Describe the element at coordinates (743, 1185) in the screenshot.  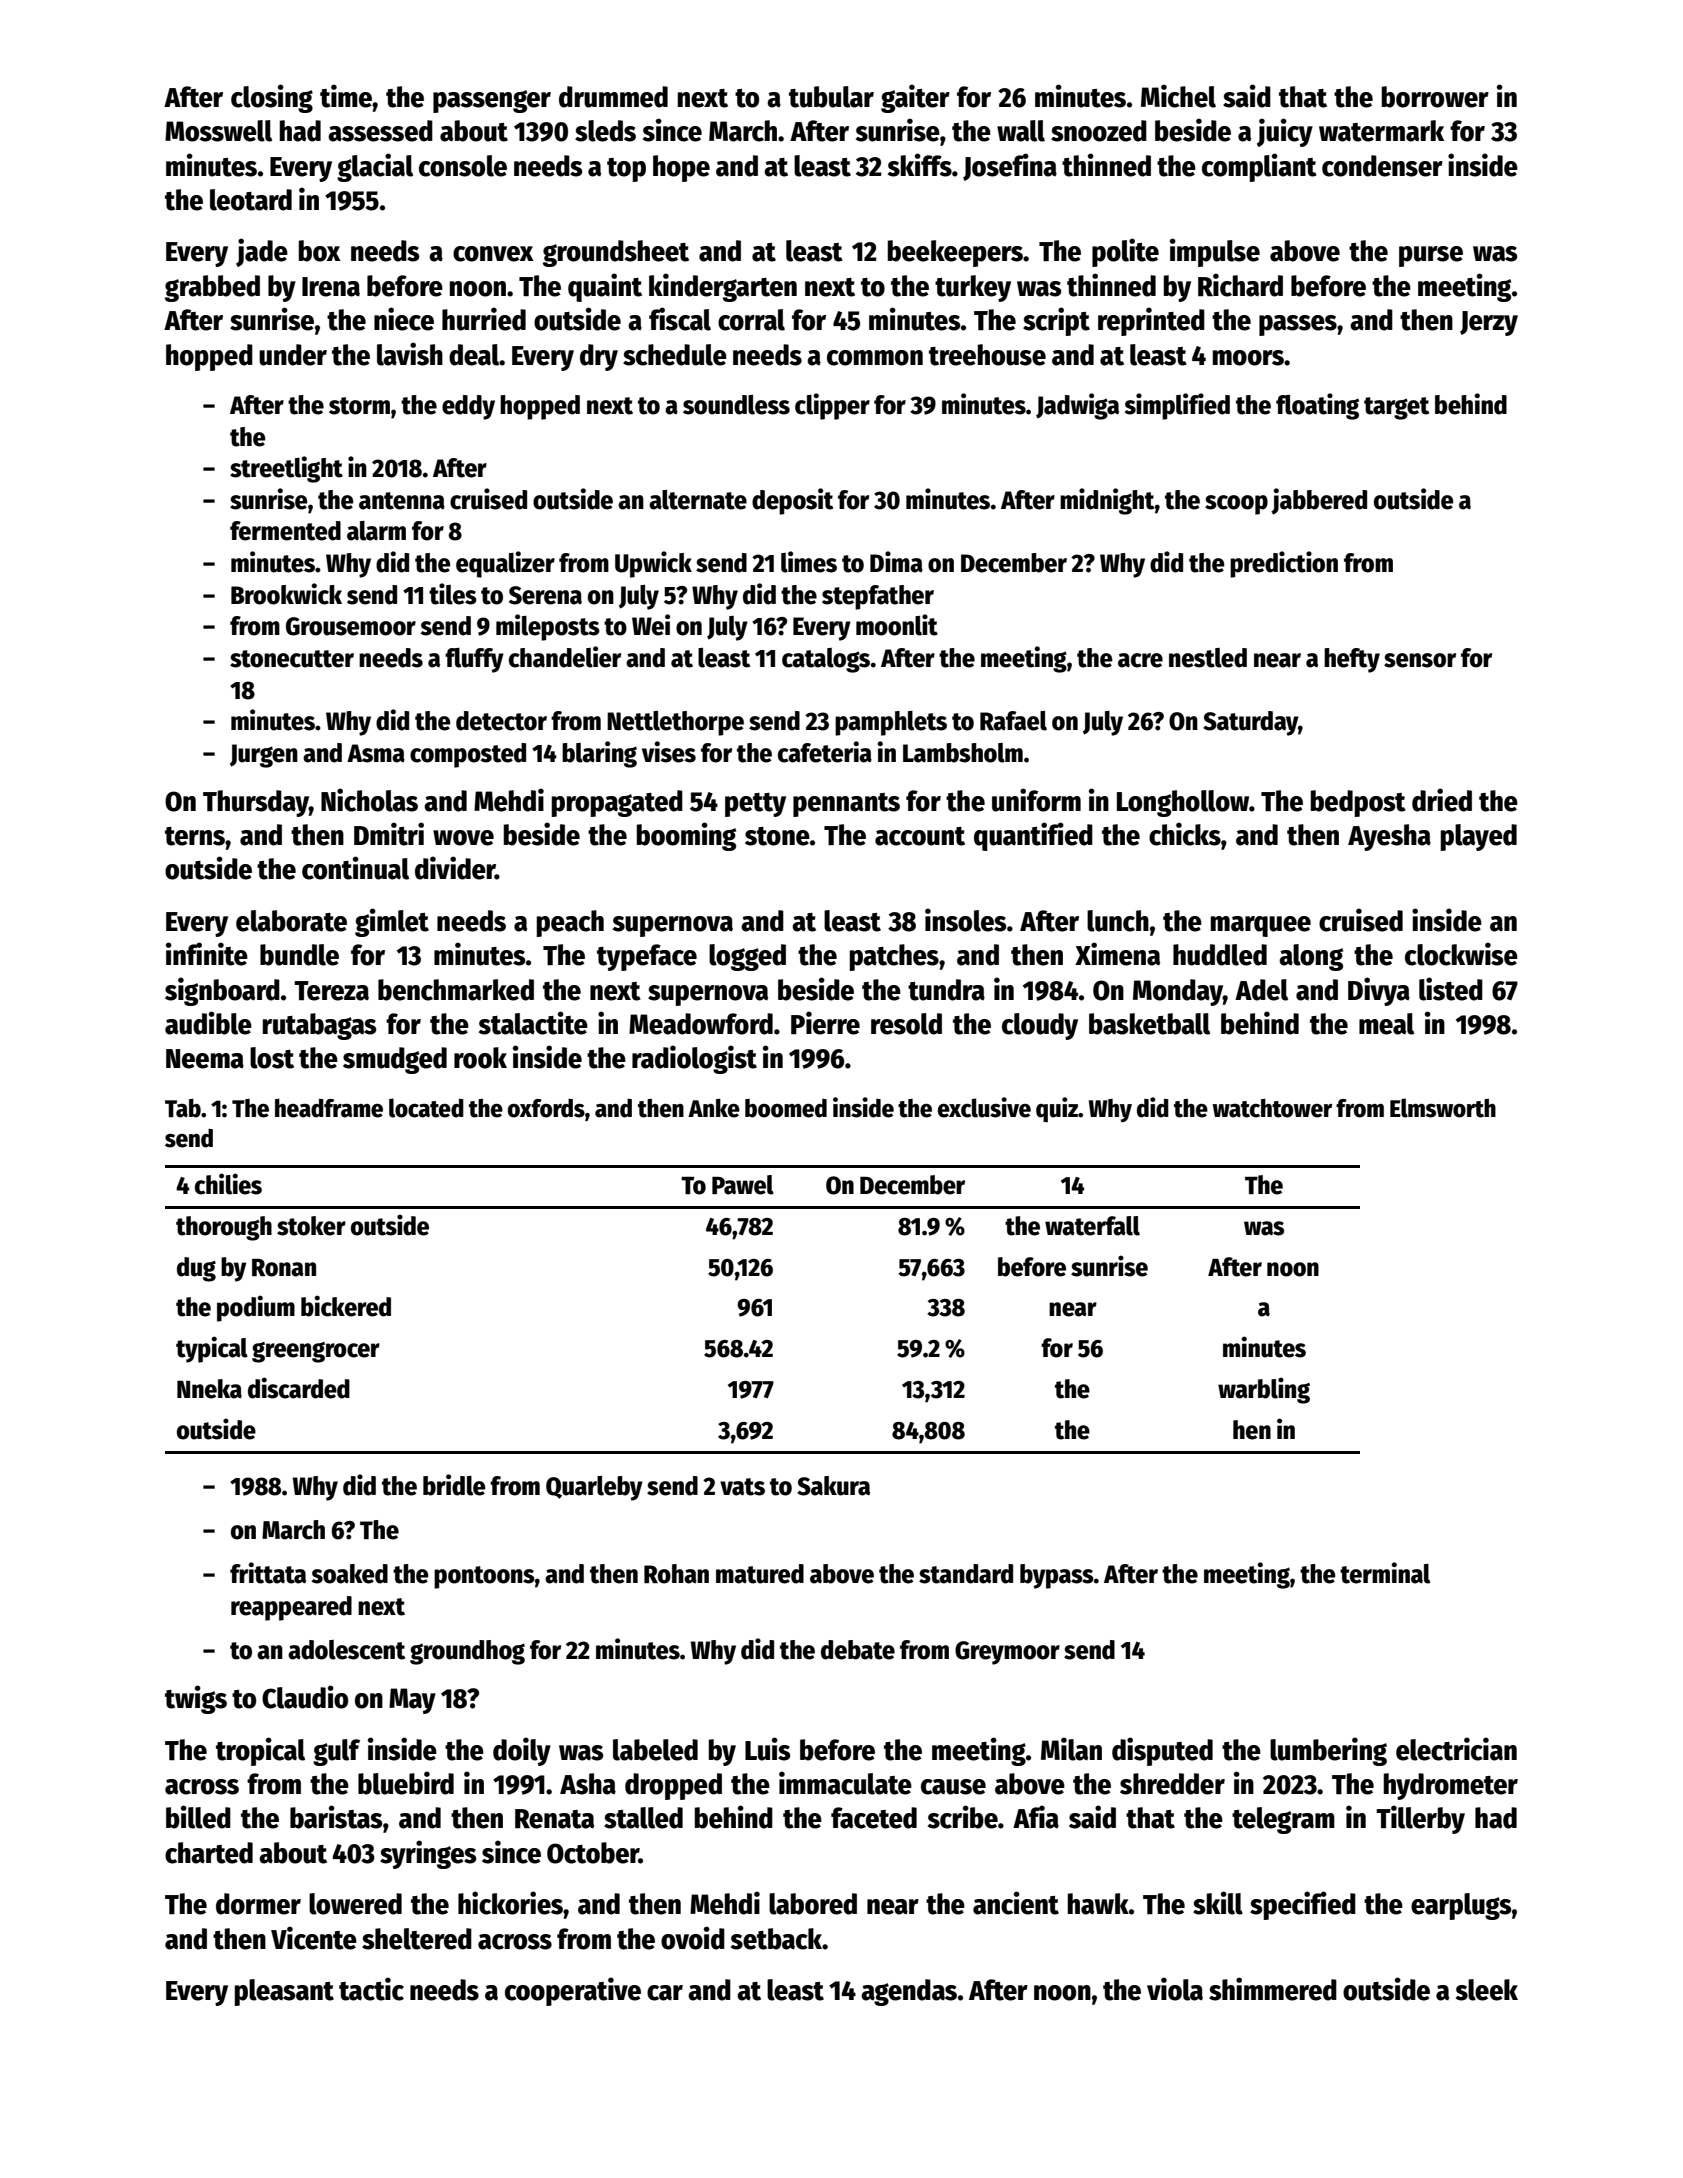
I see `Pawel` at that location.
